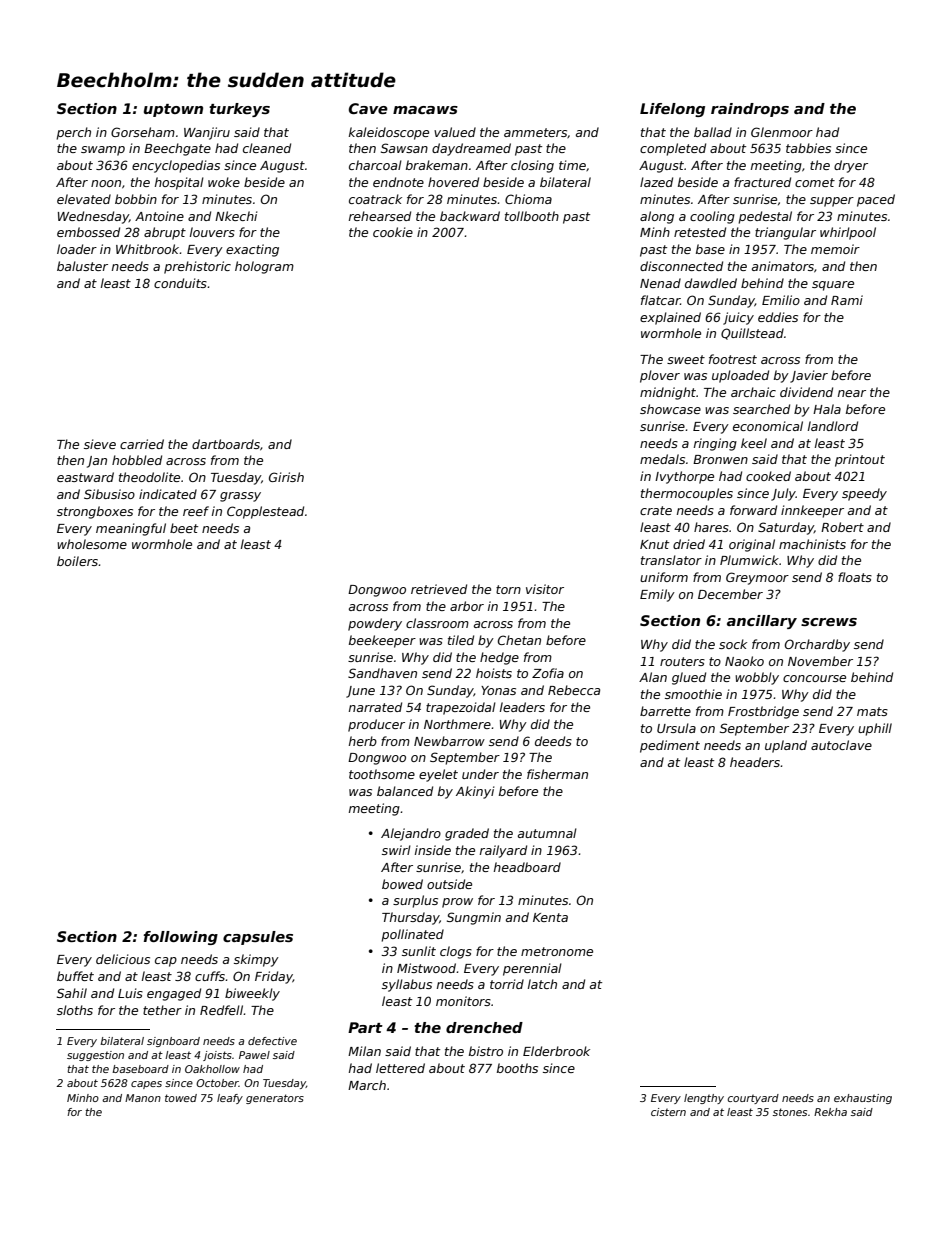  What do you see at coordinates (173, 110) in the document?
I see `uptown` at bounding box center [173, 110].
